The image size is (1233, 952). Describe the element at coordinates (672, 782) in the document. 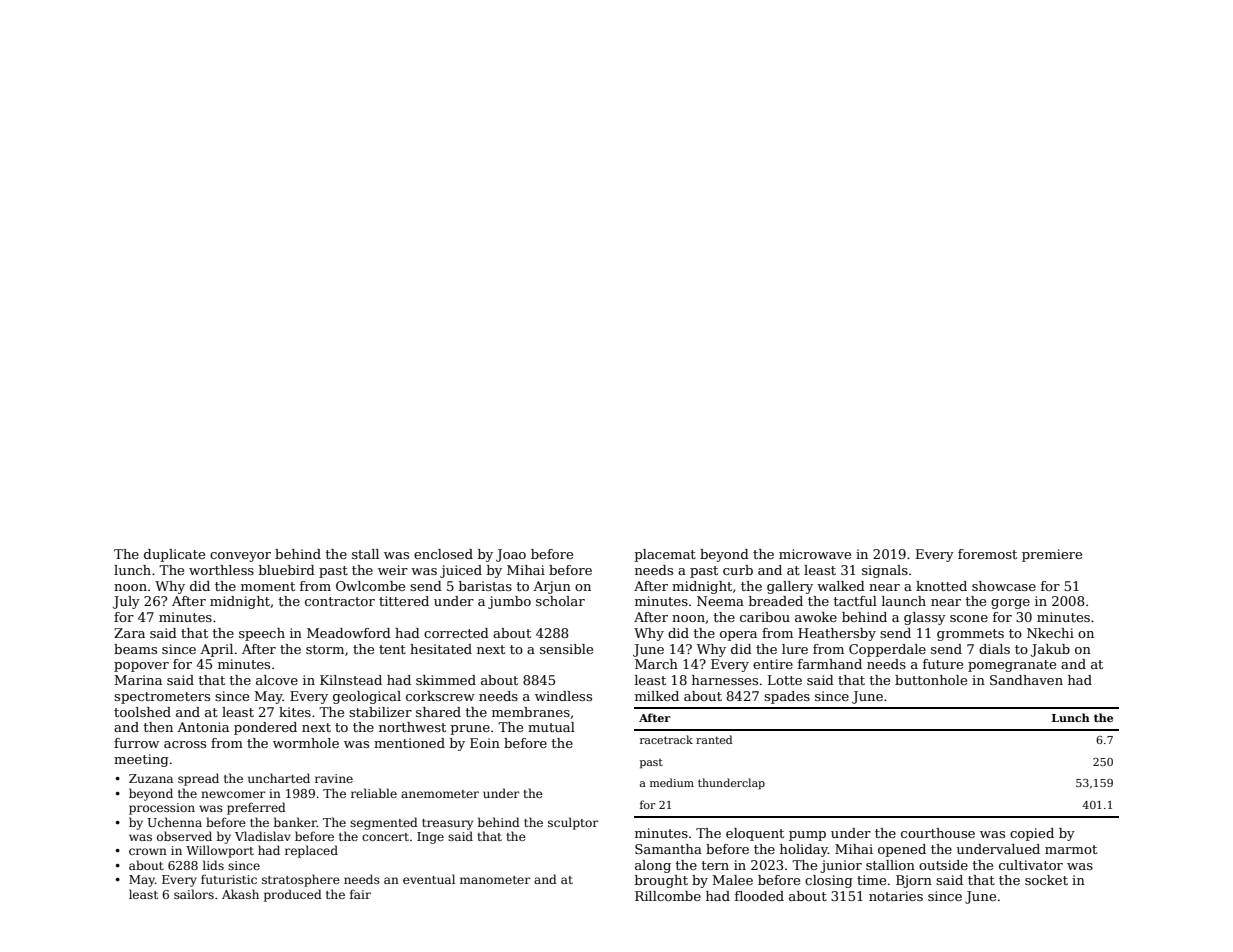

I see `medium` at that location.
